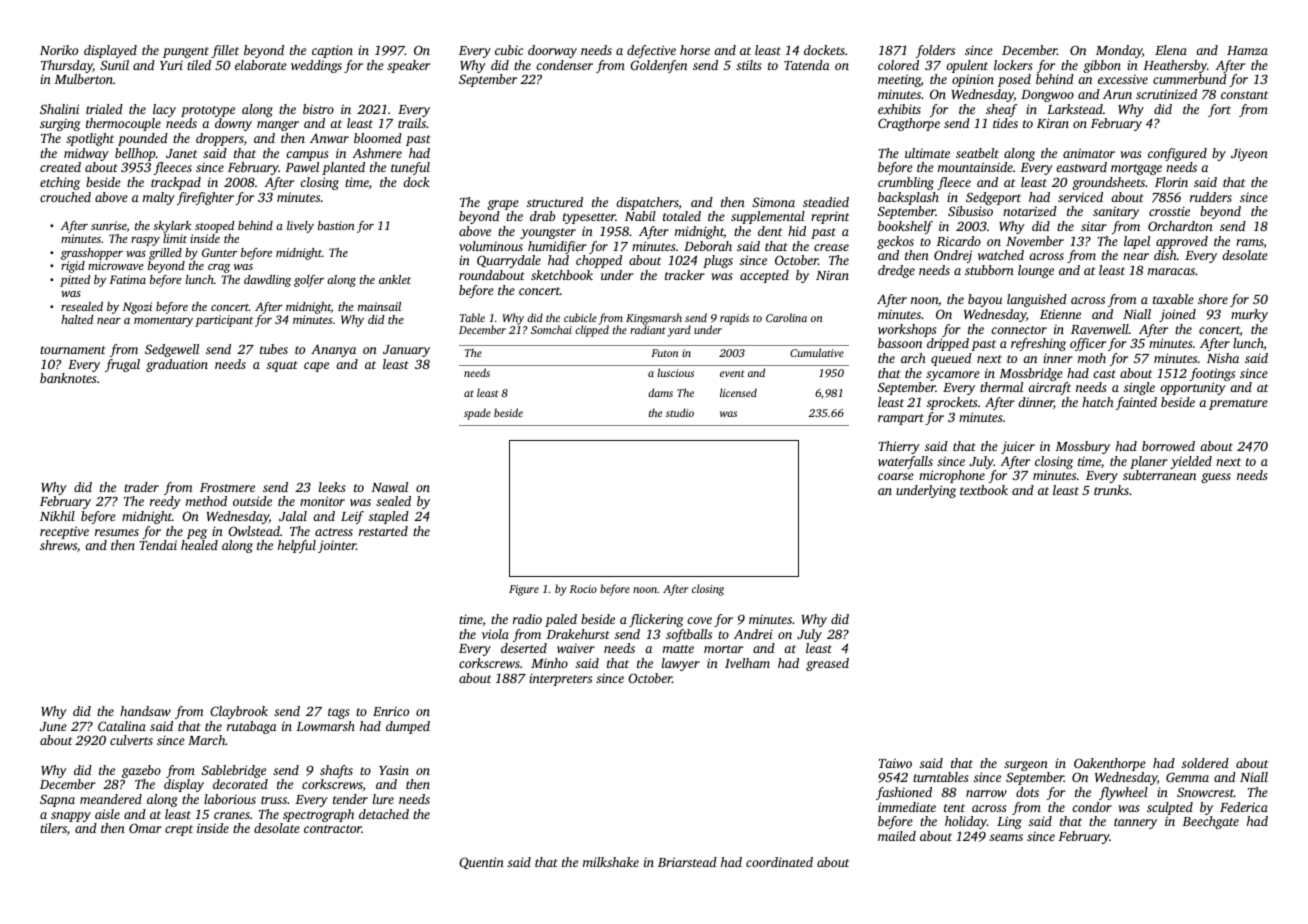 The height and width of the screenshot is (924, 1308). What do you see at coordinates (230, 799) in the screenshot?
I see `laborious` at bounding box center [230, 799].
